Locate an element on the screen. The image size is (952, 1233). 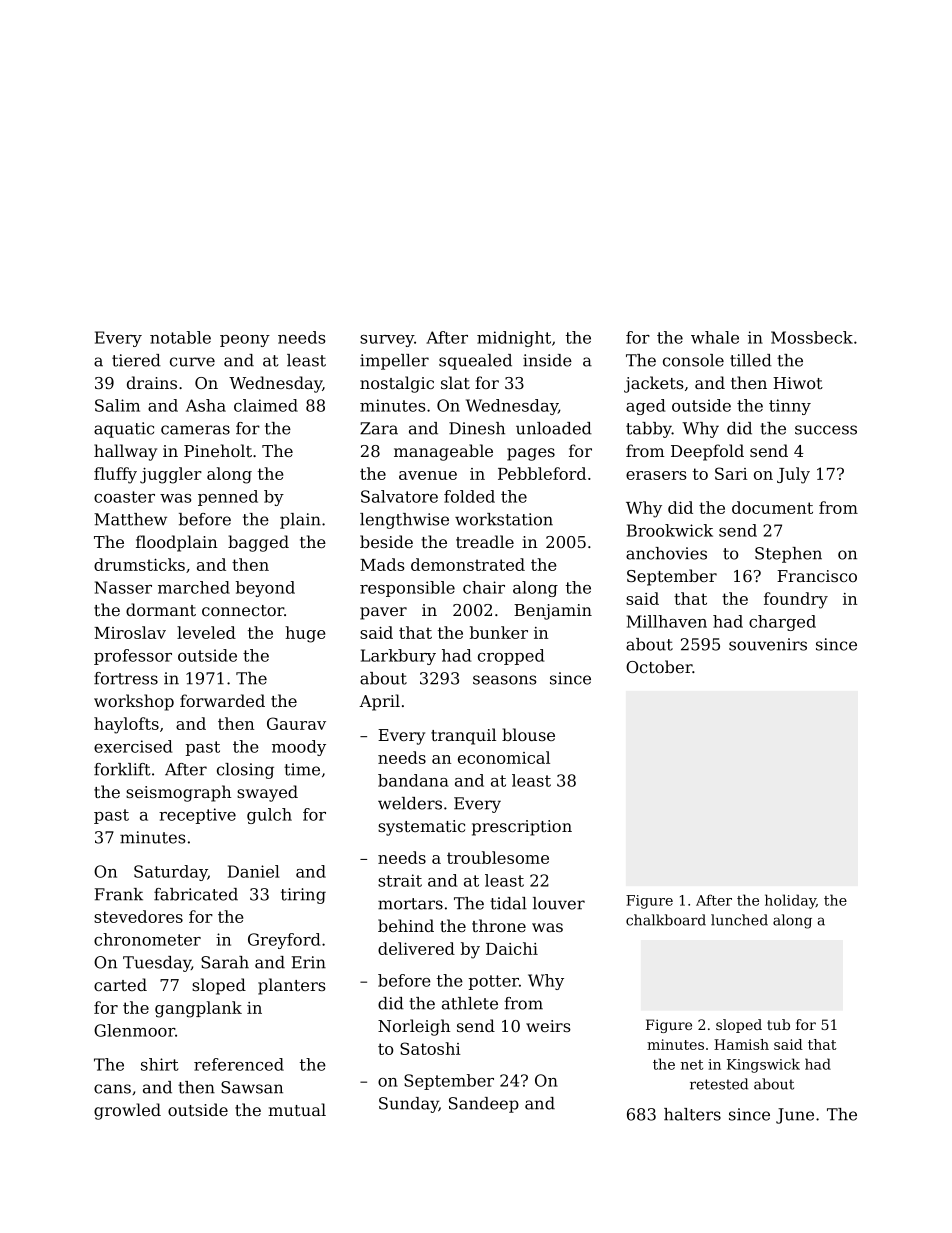
Benjamin is located at coordinates (553, 612).
